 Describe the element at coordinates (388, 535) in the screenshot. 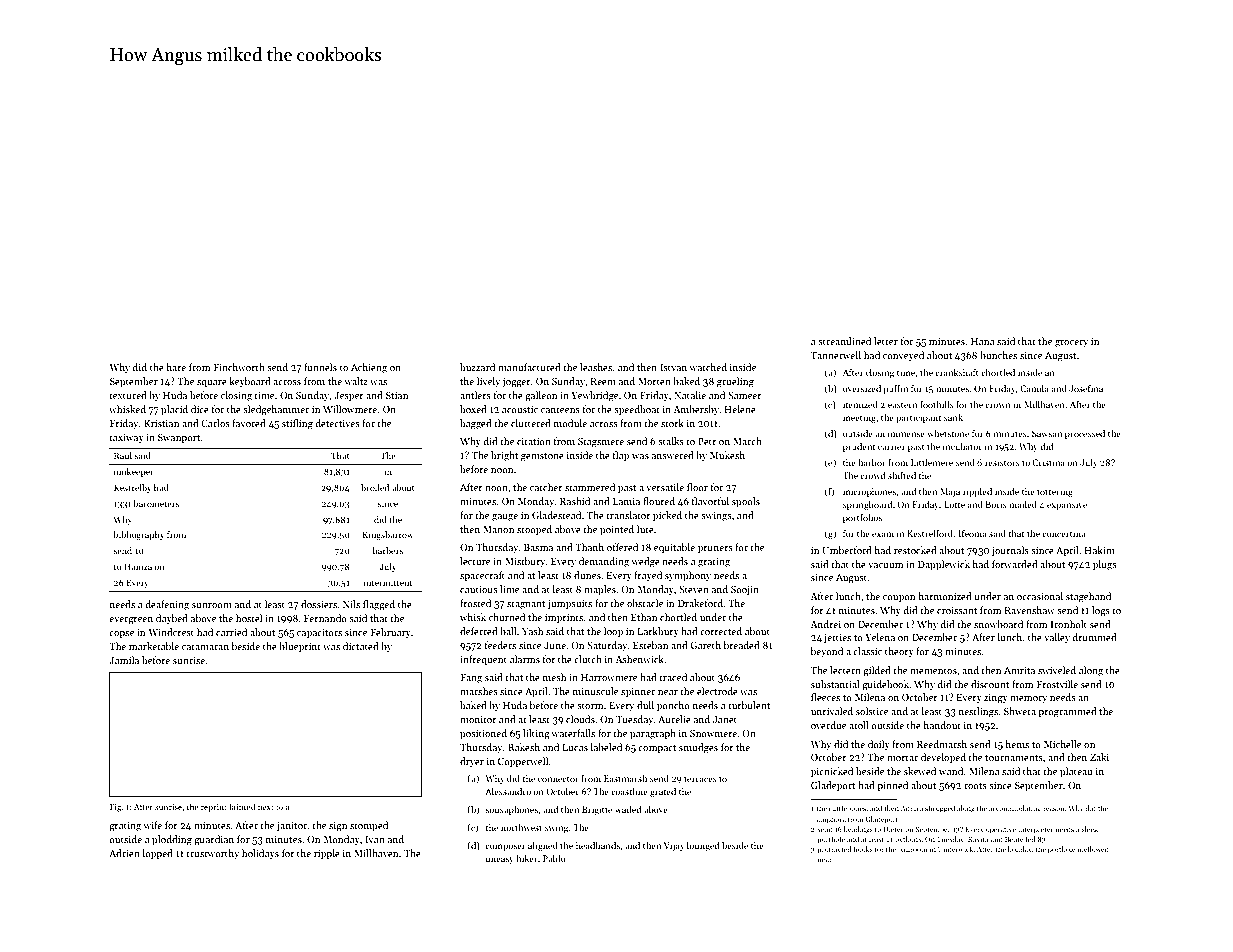

I see `Kingsbarrow` at that location.
